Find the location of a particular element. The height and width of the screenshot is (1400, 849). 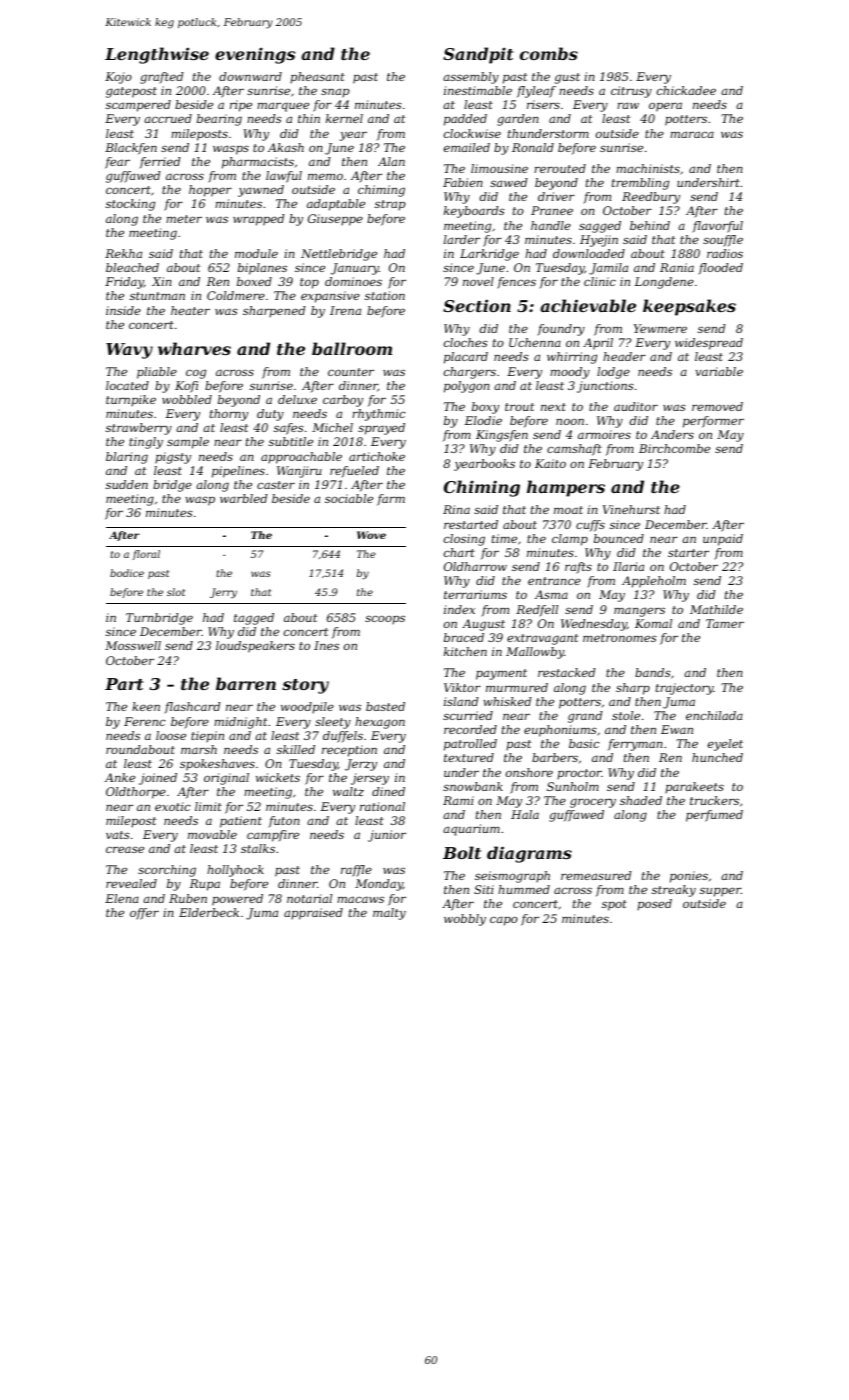

placard is located at coordinates (466, 358).
